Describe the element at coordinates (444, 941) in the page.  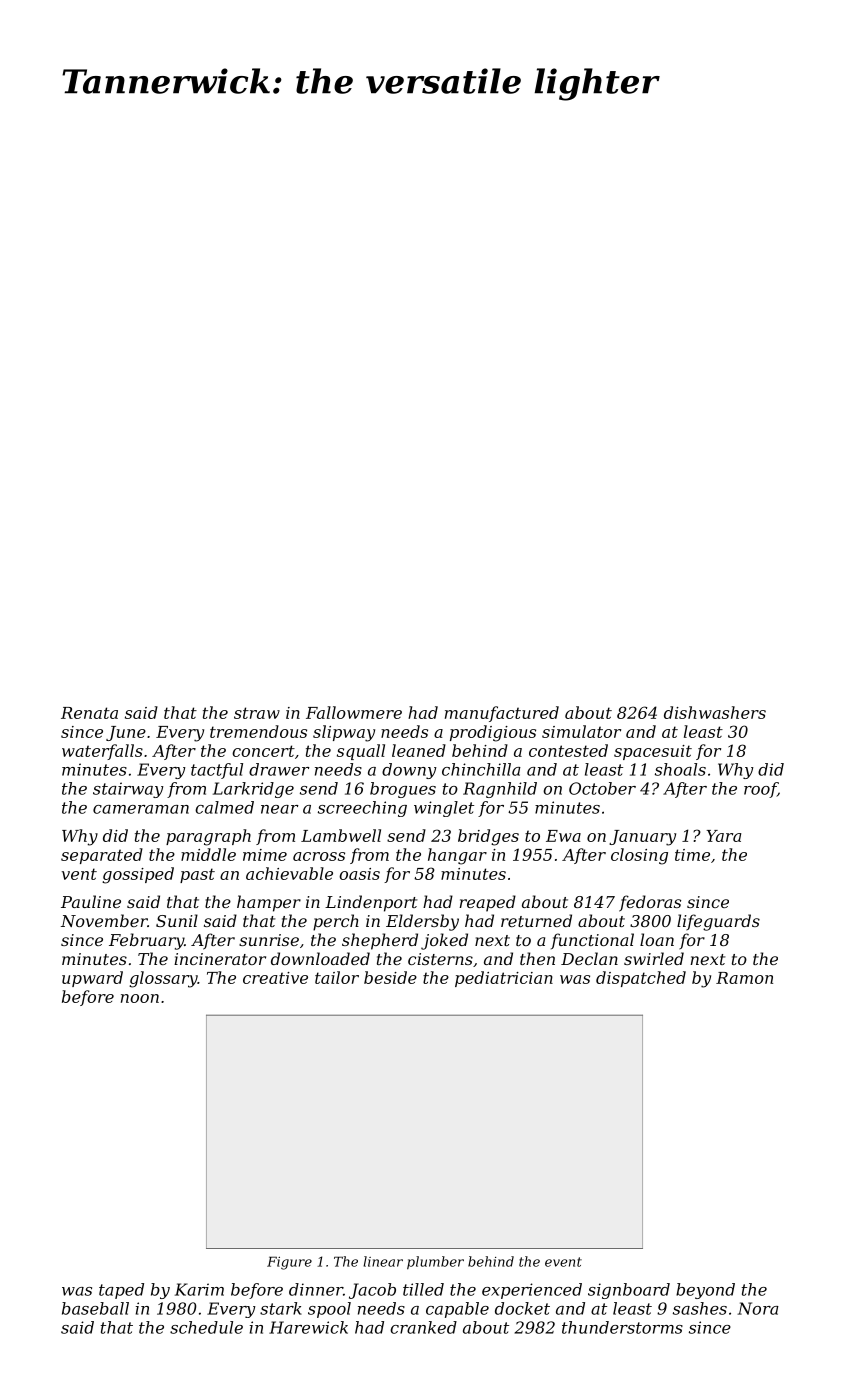
I see `joked` at that location.
